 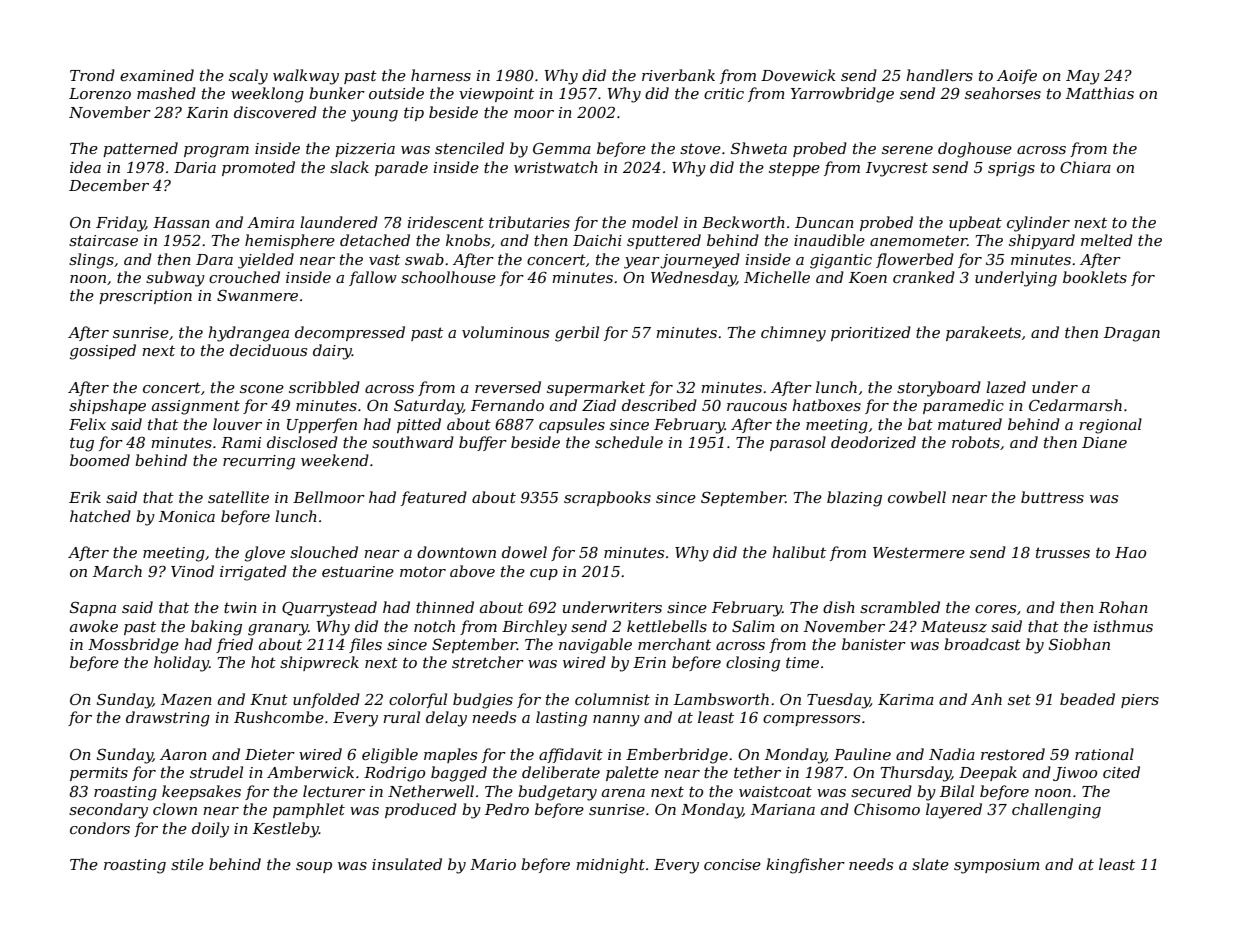 I want to click on examined, so click(x=157, y=75).
